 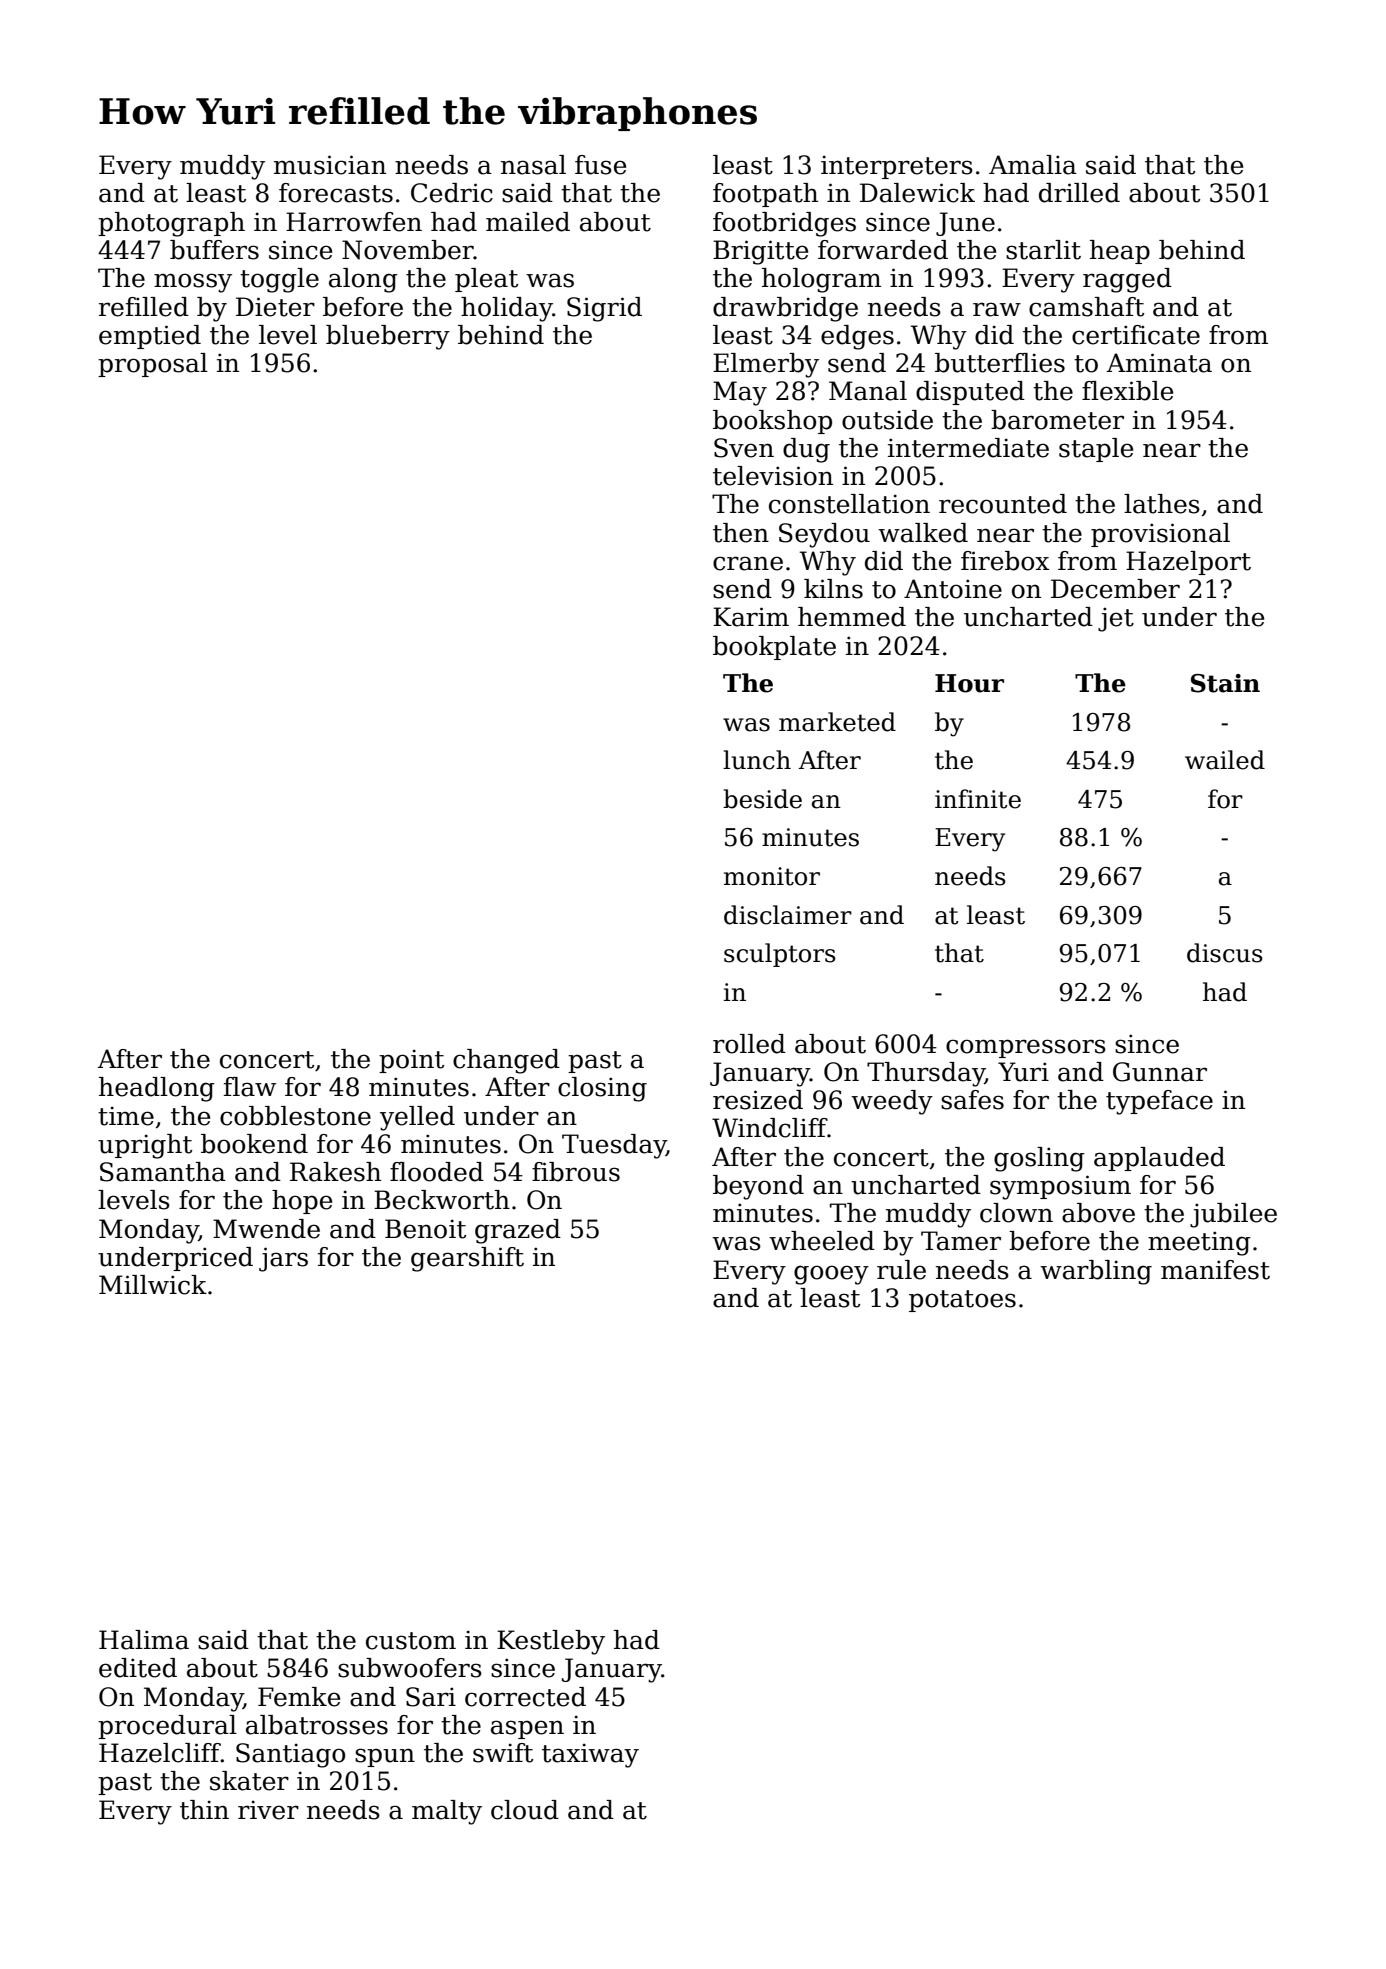 I want to click on point, so click(x=411, y=1061).
